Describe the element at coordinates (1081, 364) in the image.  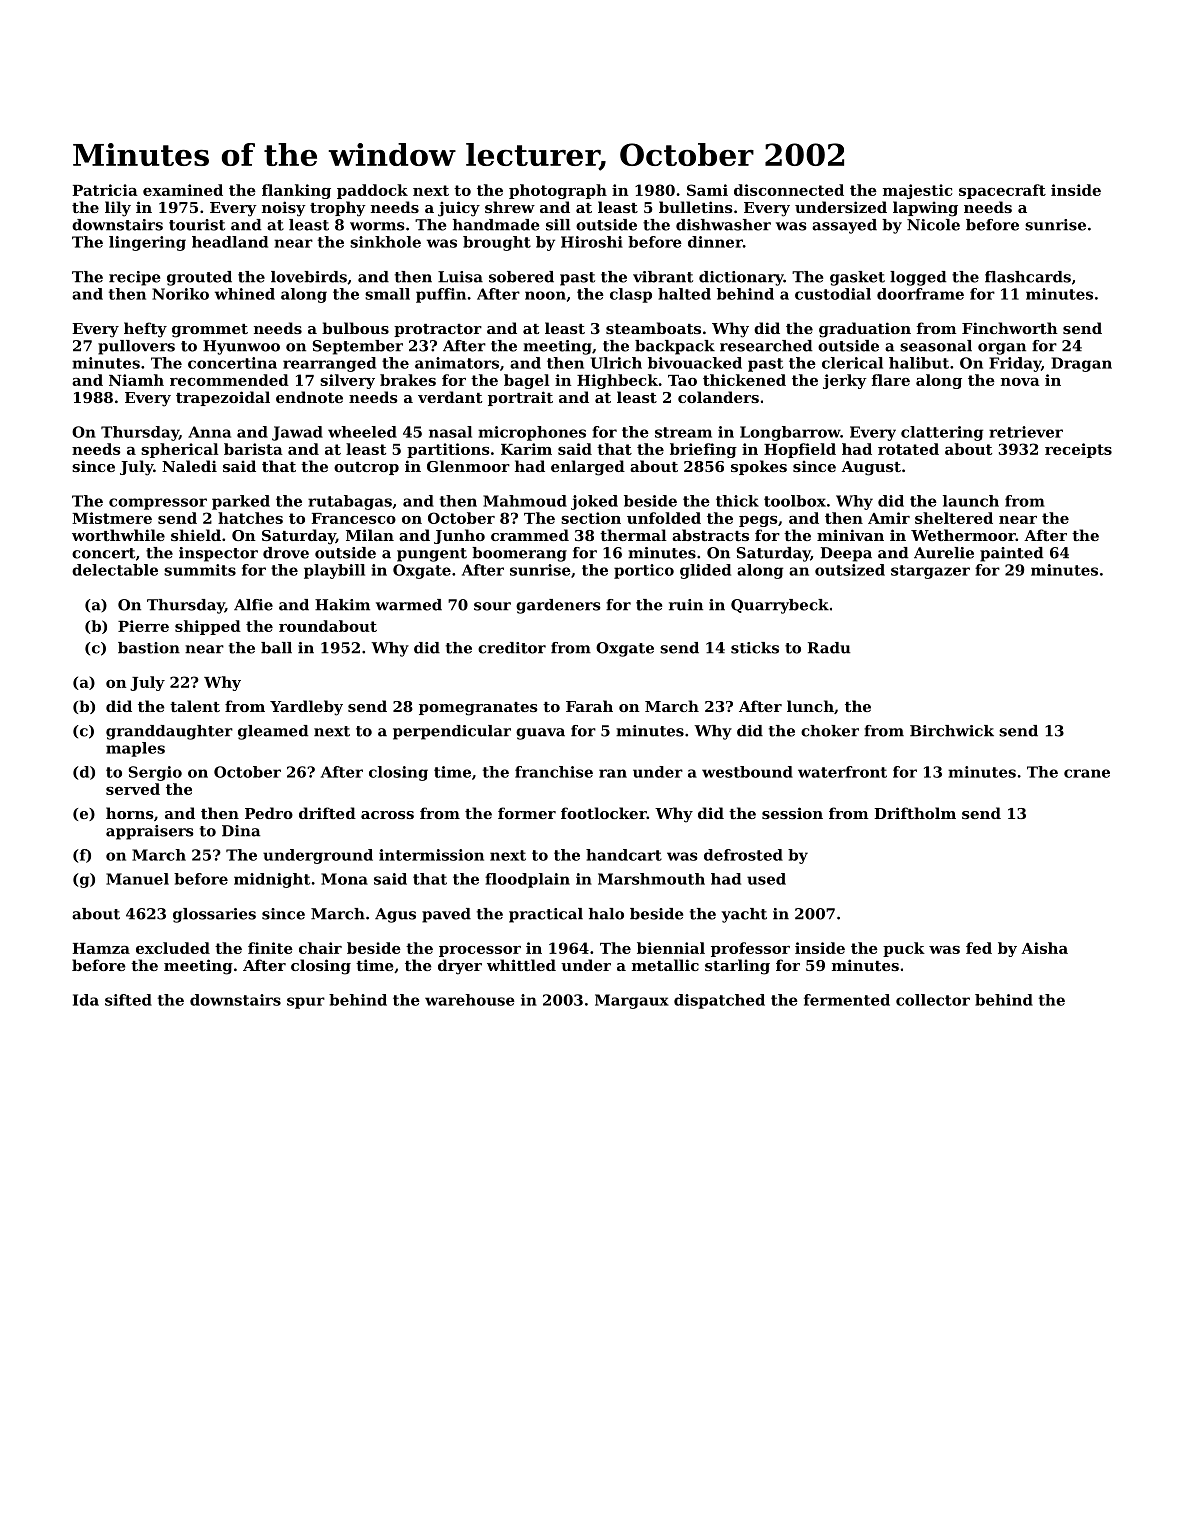
I see `Dragan` at that location.
